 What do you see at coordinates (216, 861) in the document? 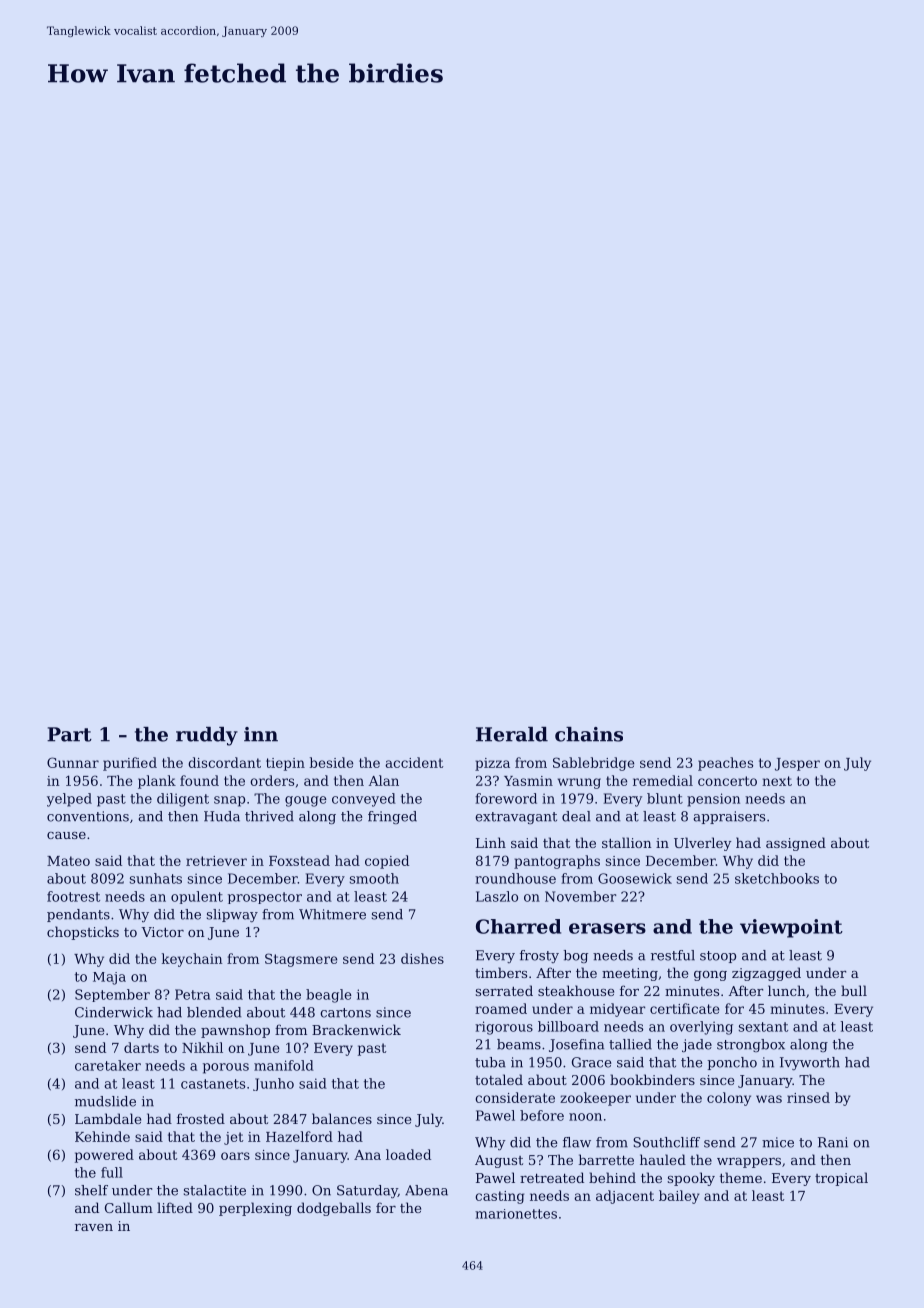
I see `retriever` at bounding box center [216, 861].
